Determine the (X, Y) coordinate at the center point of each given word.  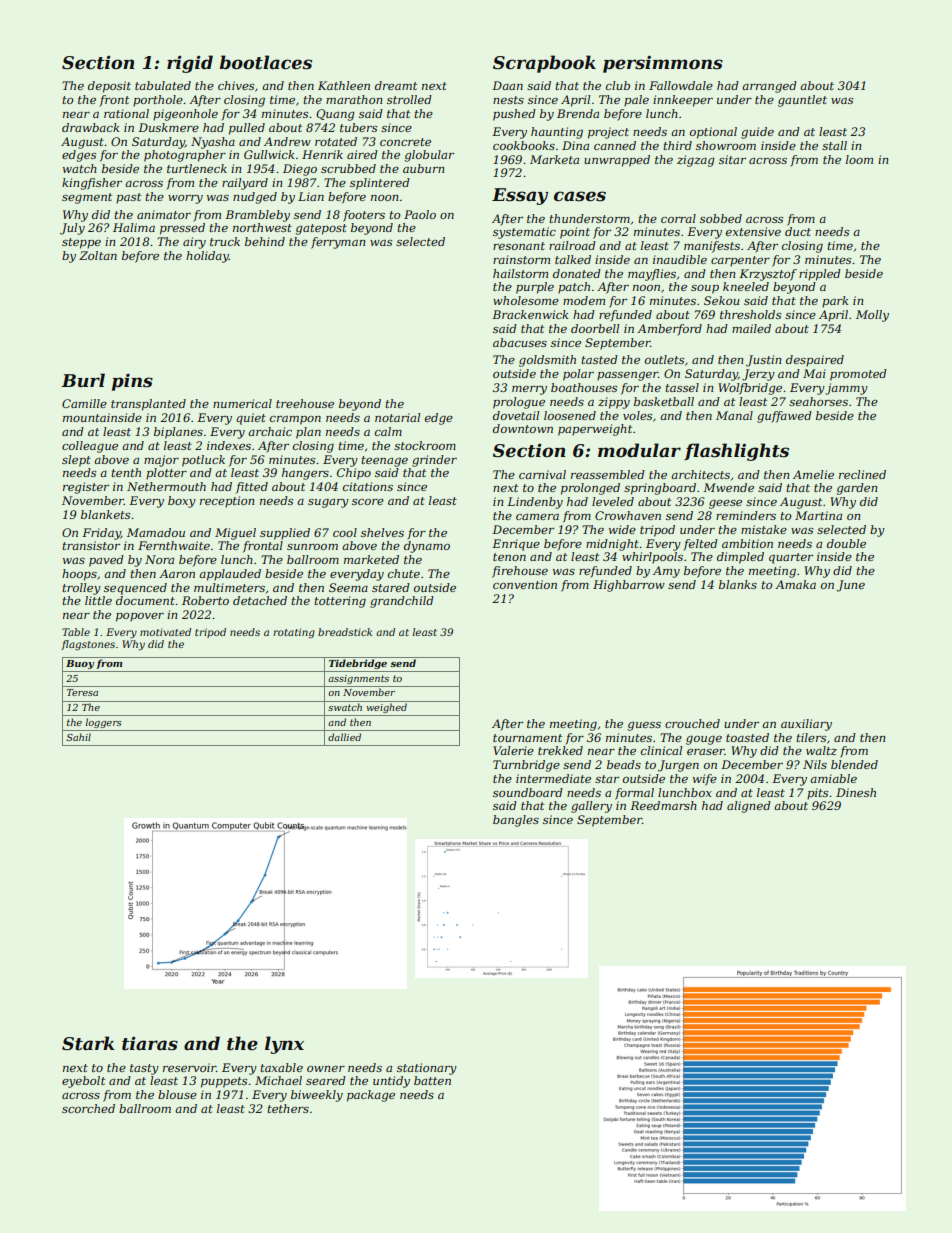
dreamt (396, 85)
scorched (88, 1108)
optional (713, 133)
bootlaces (266, 62)
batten (432, 1080)
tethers (288, 1108)
